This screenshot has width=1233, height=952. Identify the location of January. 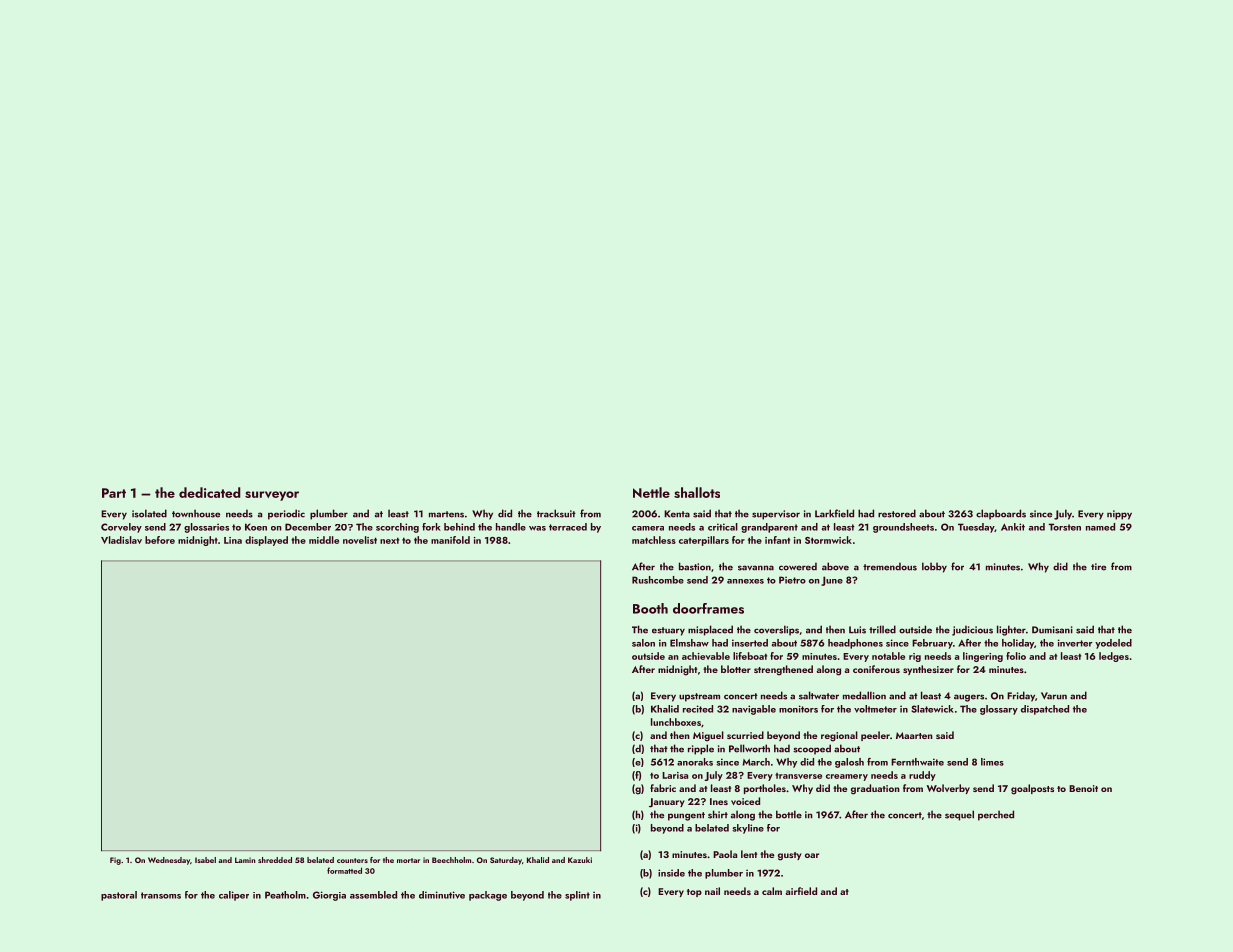
(667, 803).
